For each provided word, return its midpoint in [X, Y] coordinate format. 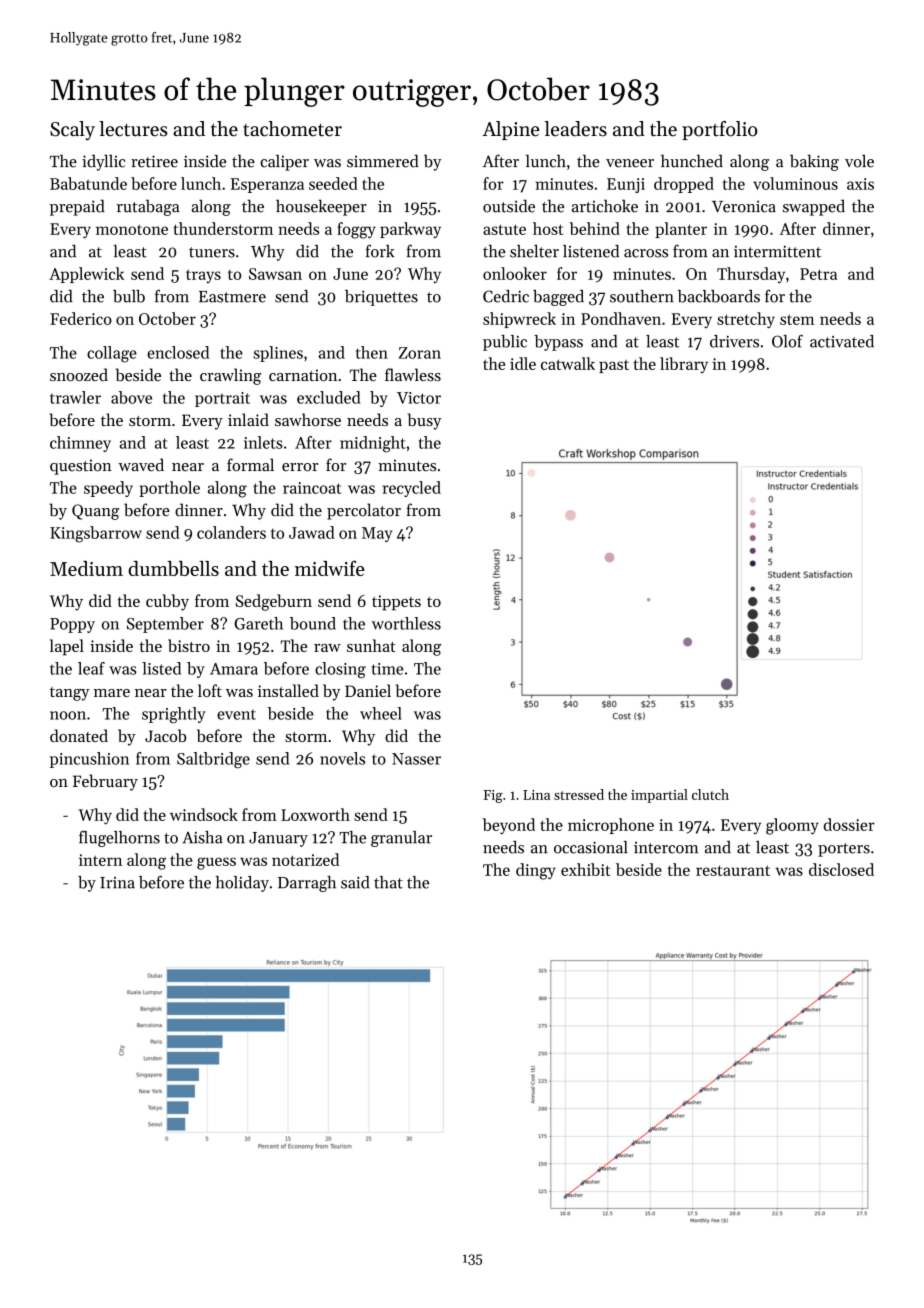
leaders [576, 129]
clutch [710, 794]
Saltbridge [213, 760]
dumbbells [173, 568]
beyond [509, 826]
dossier [849, 824]
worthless [406, 623]
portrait [222, 399]
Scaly [72, 131]
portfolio [720, 130]
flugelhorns [119, 839]
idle [523, 363]
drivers [734, 341]
